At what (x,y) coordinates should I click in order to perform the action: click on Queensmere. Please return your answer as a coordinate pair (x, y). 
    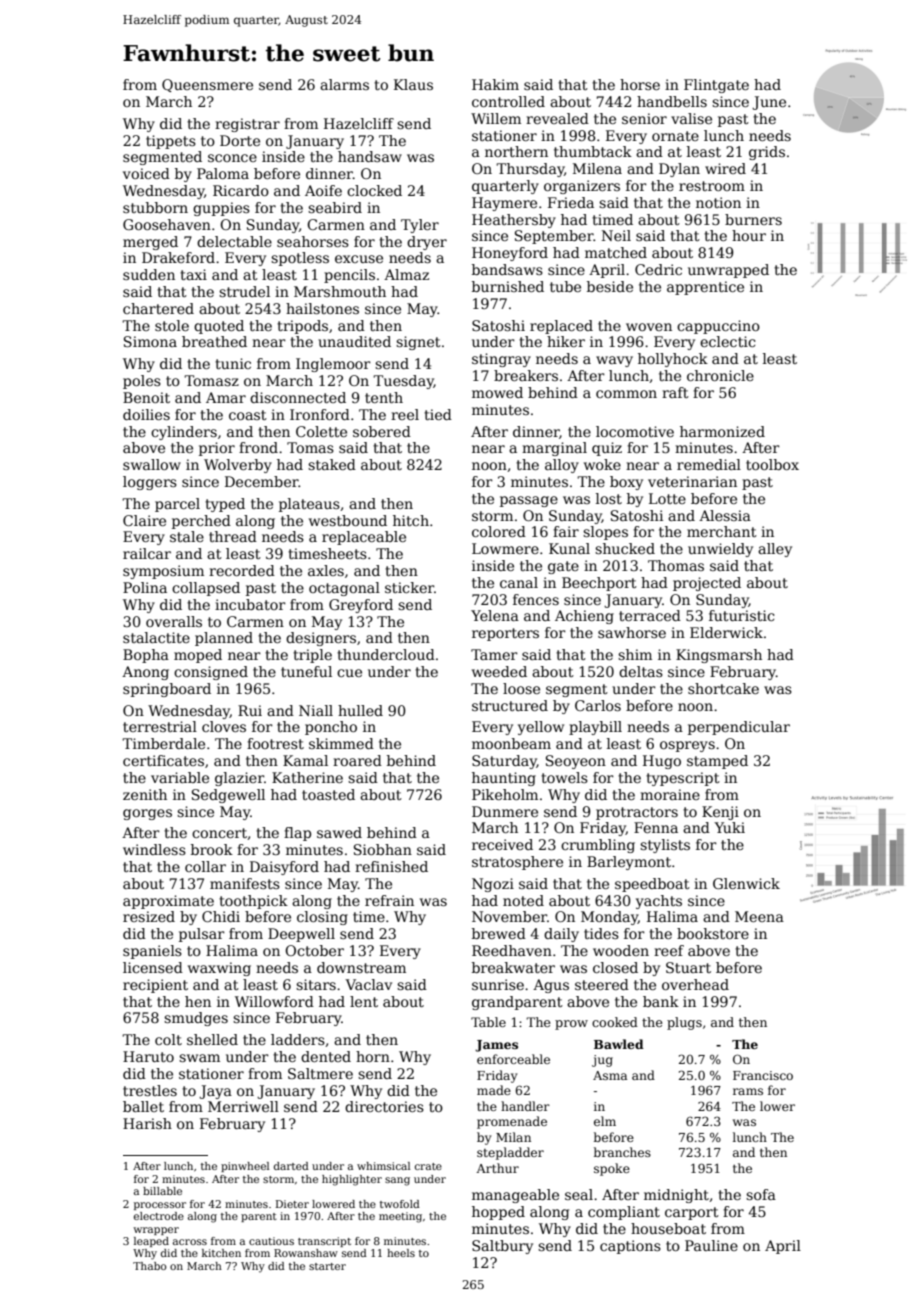
    Looking at the image, I should click on (207, 85).
